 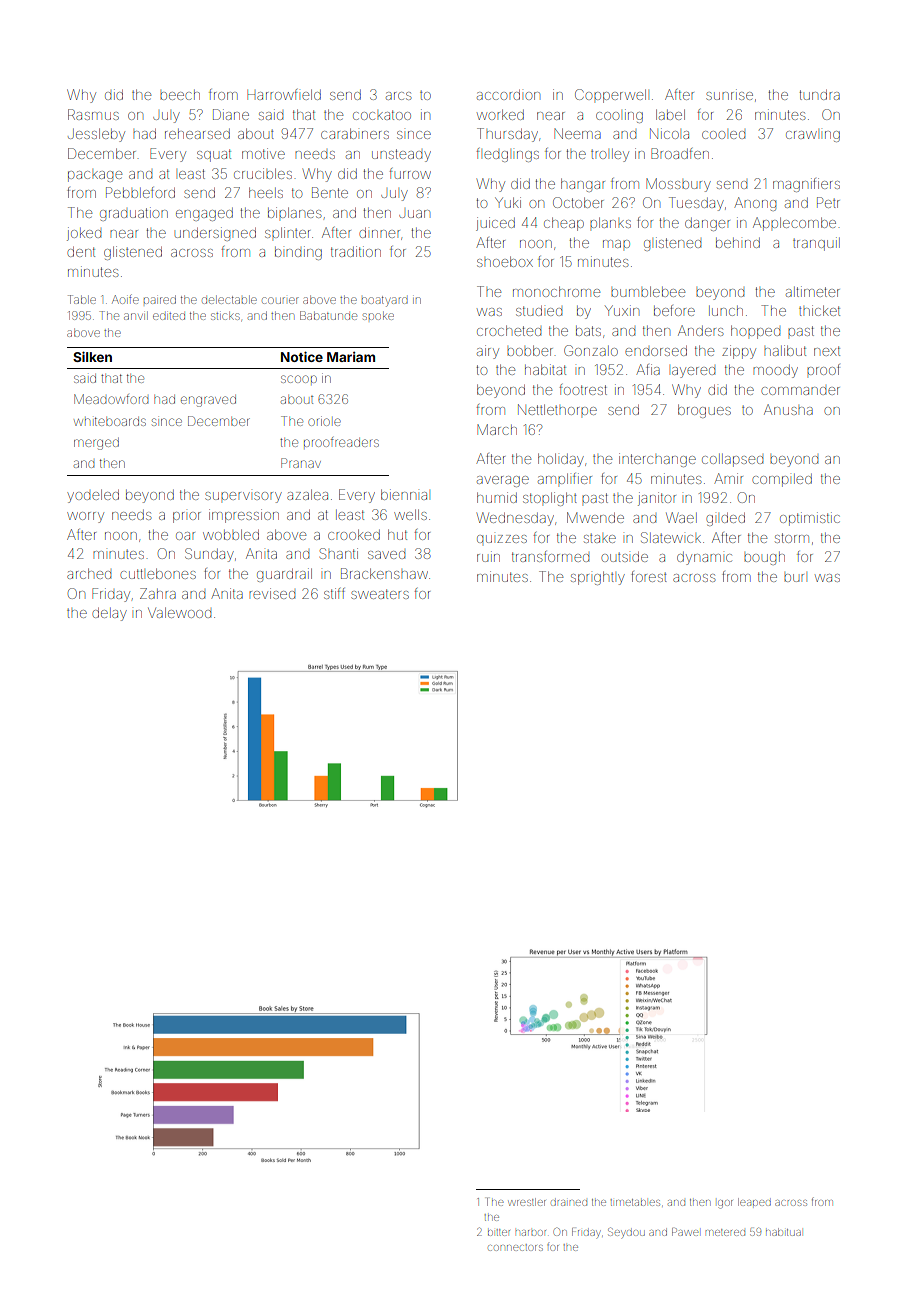 I want to click on Anusha, so click(x=788, y=409).
